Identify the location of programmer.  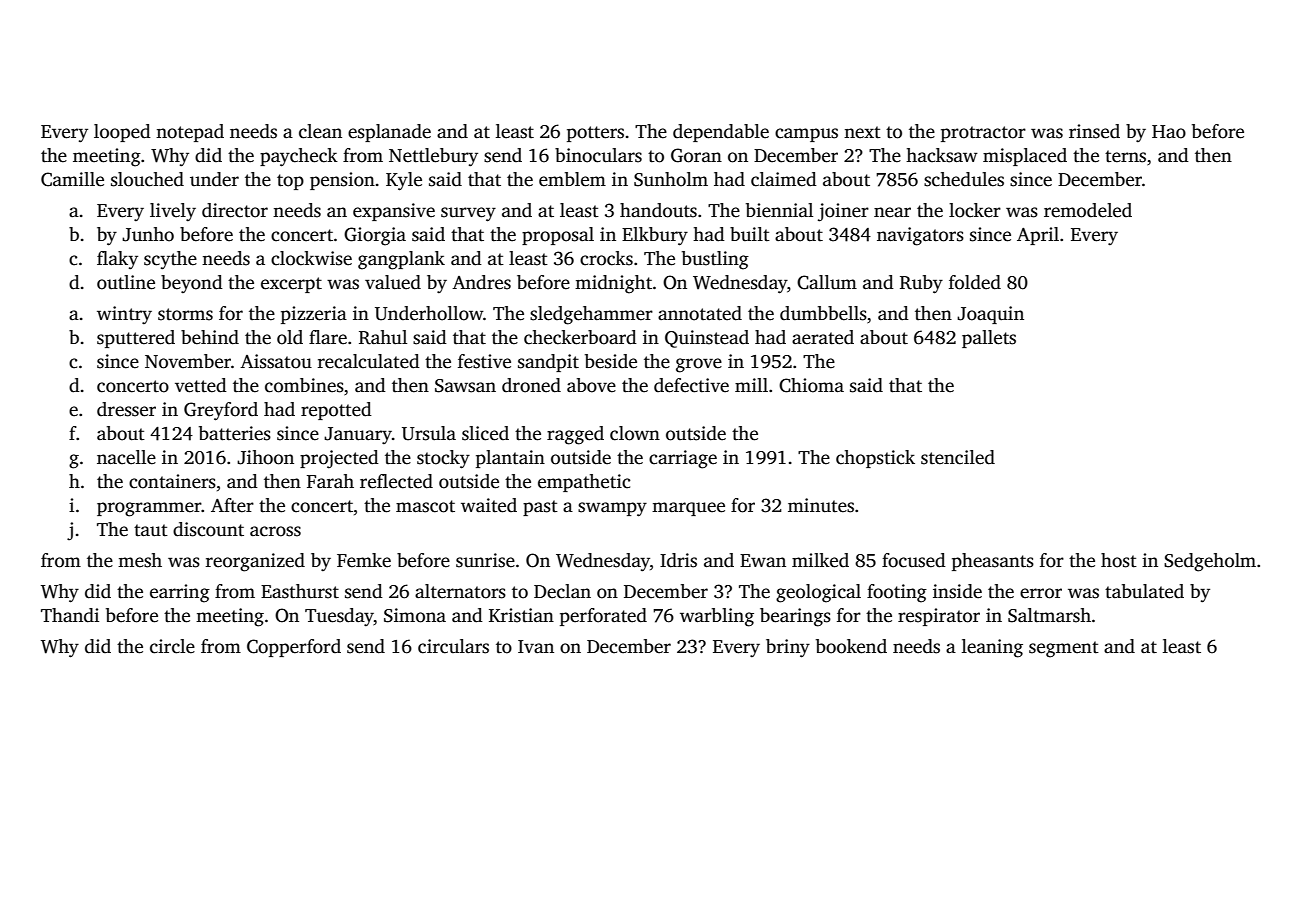
(149, 509).
